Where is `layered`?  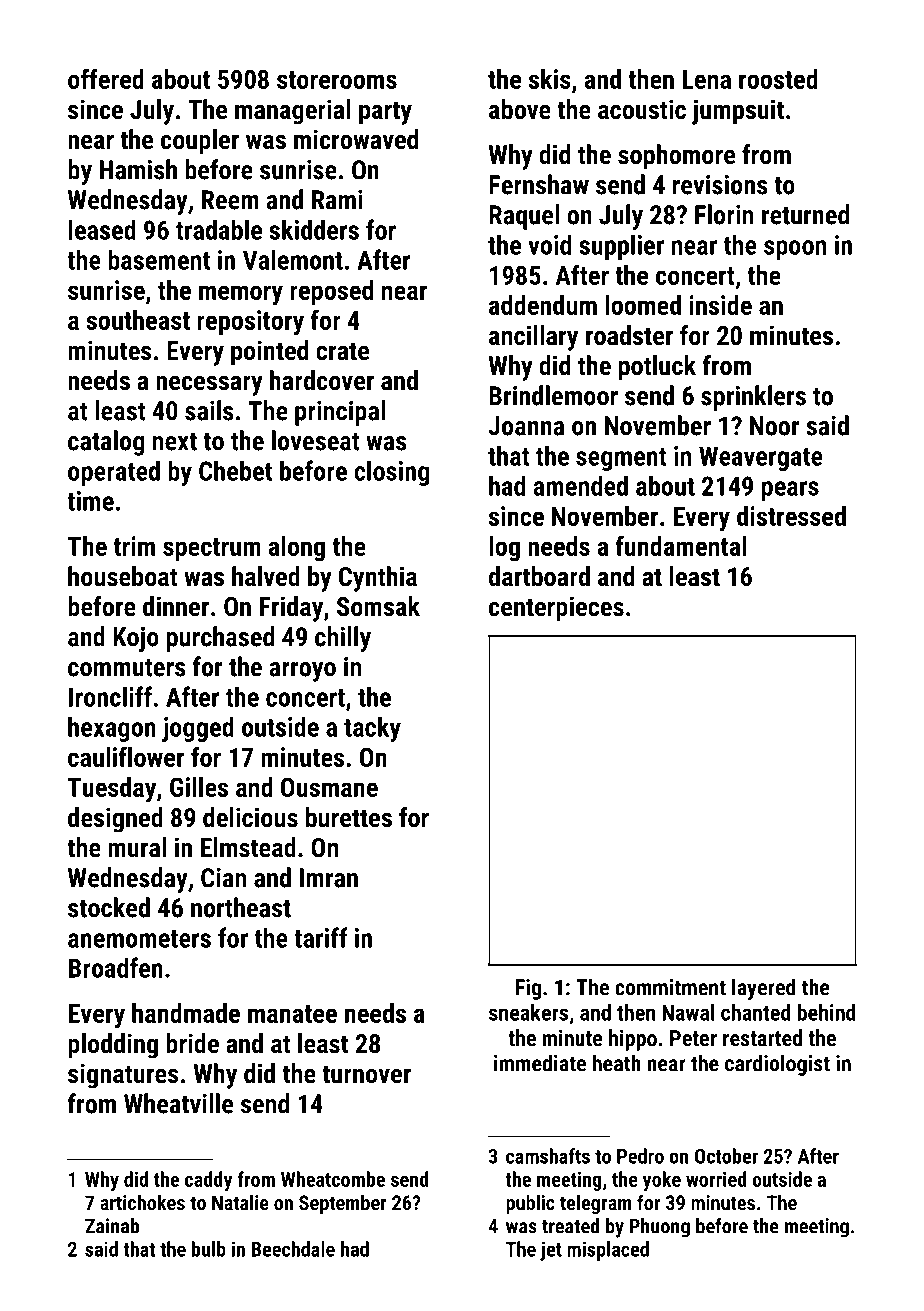 layered is located at coordinates (764, 989).
